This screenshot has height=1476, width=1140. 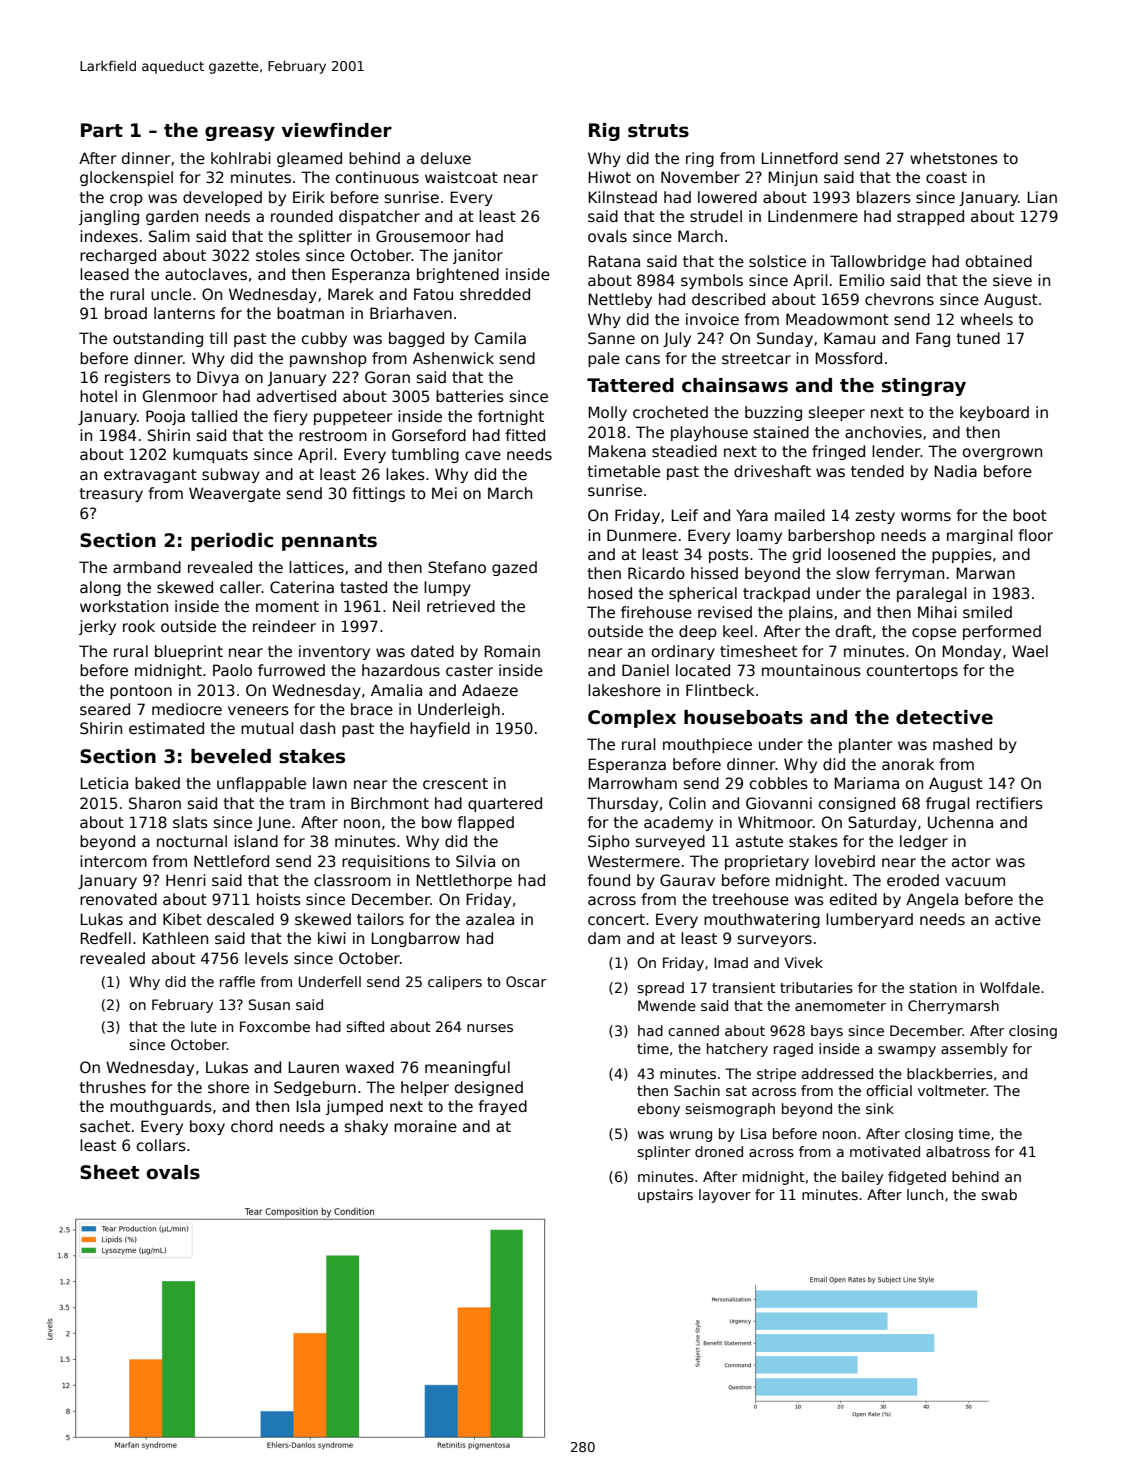 I want to click on blazers, so click(x=884, y=197).
